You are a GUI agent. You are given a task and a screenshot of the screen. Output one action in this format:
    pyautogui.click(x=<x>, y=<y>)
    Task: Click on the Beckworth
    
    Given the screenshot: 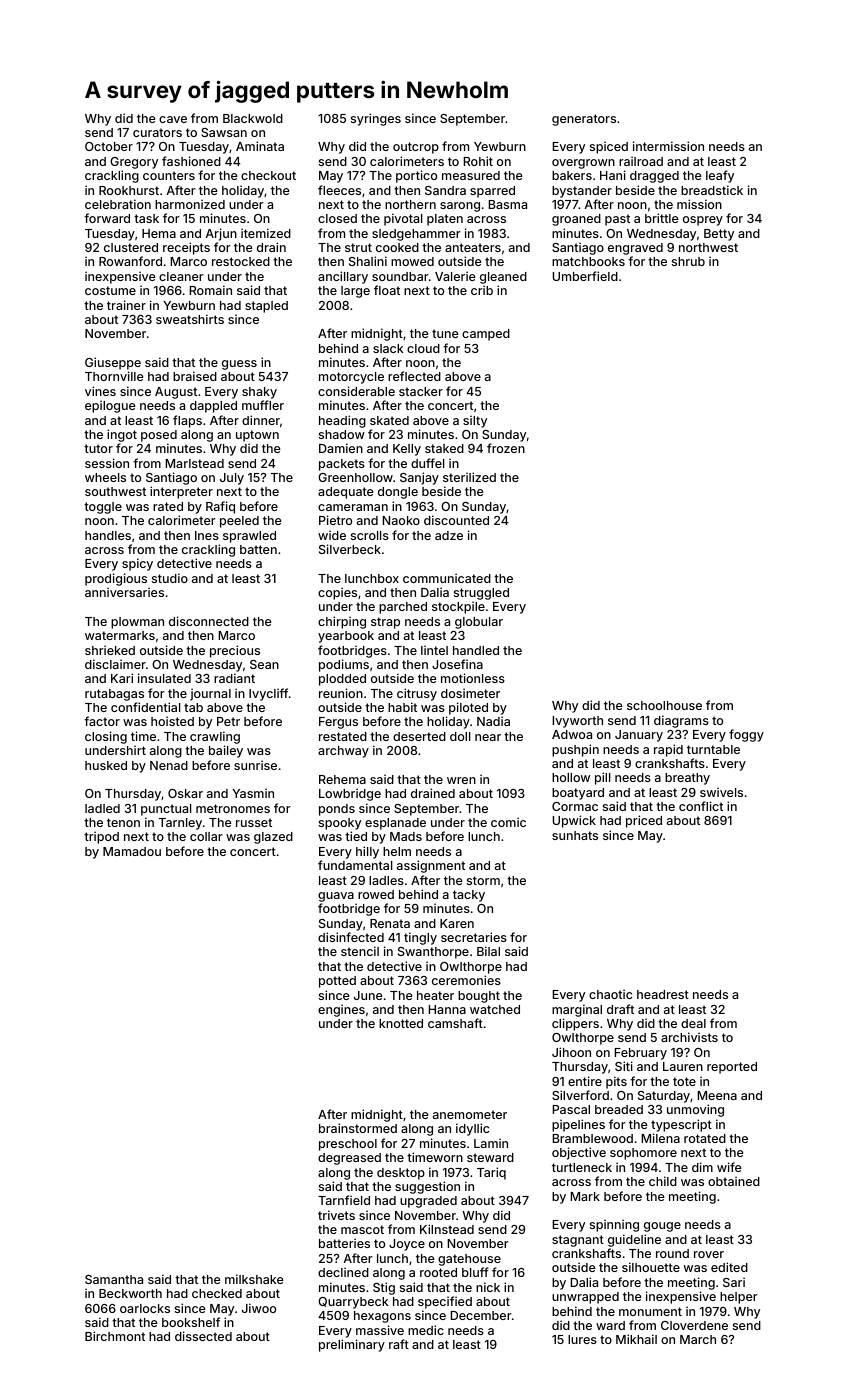 What is the action you would take?
    pyautogui.click(x=130, y=1293)
